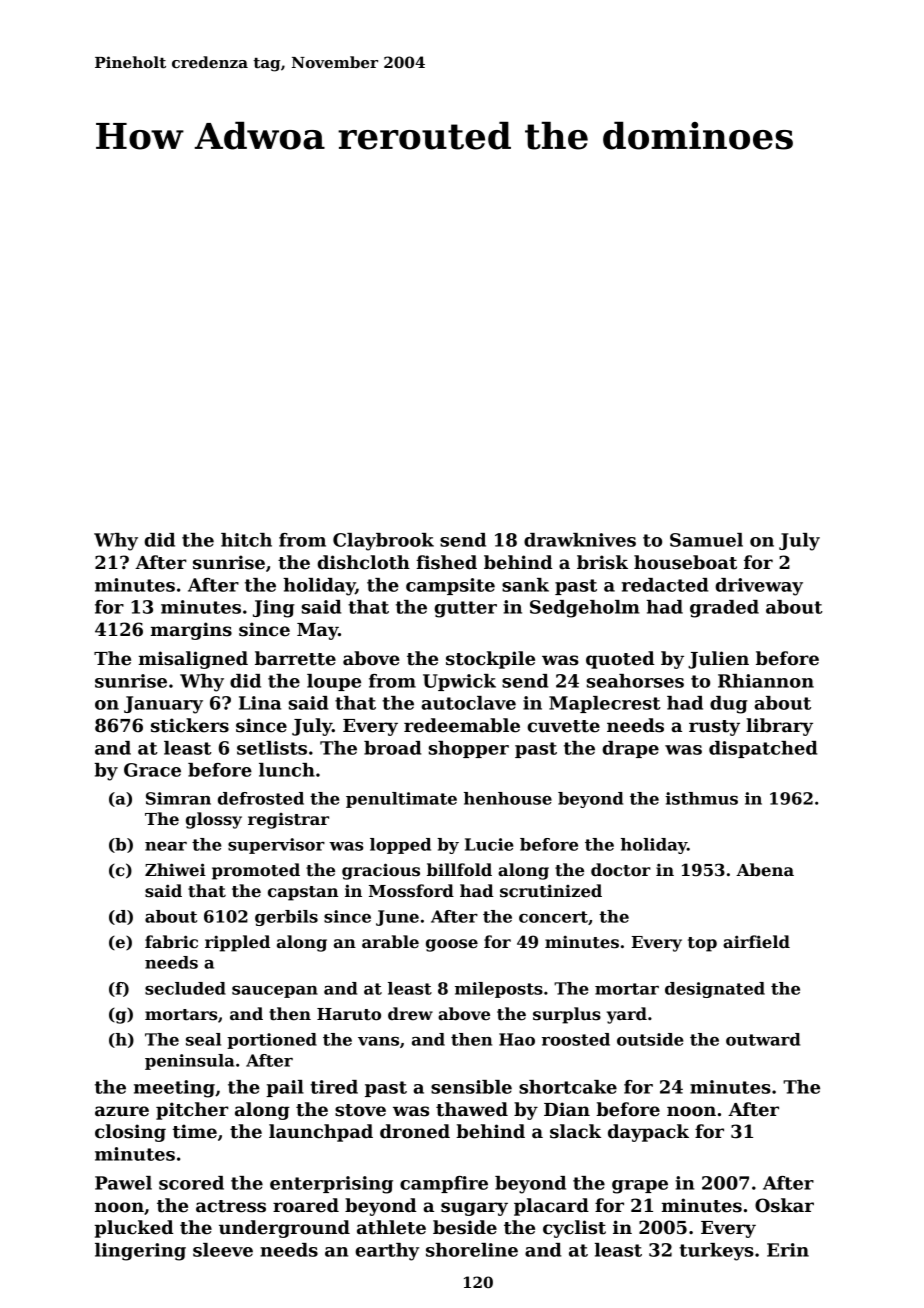  I want to click on time, so click(195, 1131).
